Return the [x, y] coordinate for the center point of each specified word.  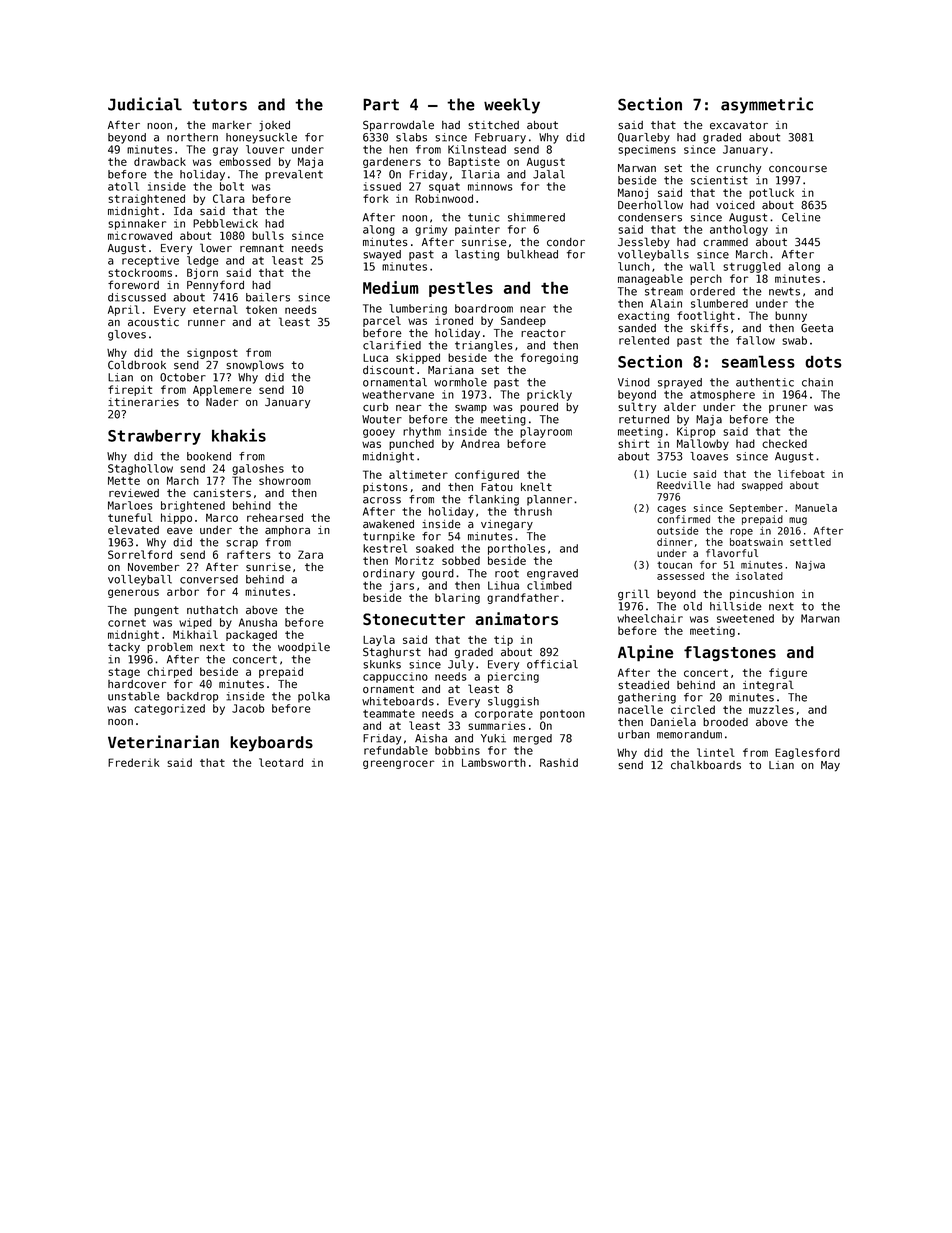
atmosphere [722, 395]
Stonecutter [414, 619]
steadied [643, 685]
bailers [268, 297]
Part [381, 104]
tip [503, 640]
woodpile [304, 647]
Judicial [145, 104]
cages [671, 510]
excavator [739, 125]
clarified [392, 345]
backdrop [192, 697]
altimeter [418, 474]
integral [768, 686]
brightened [193, 506]
